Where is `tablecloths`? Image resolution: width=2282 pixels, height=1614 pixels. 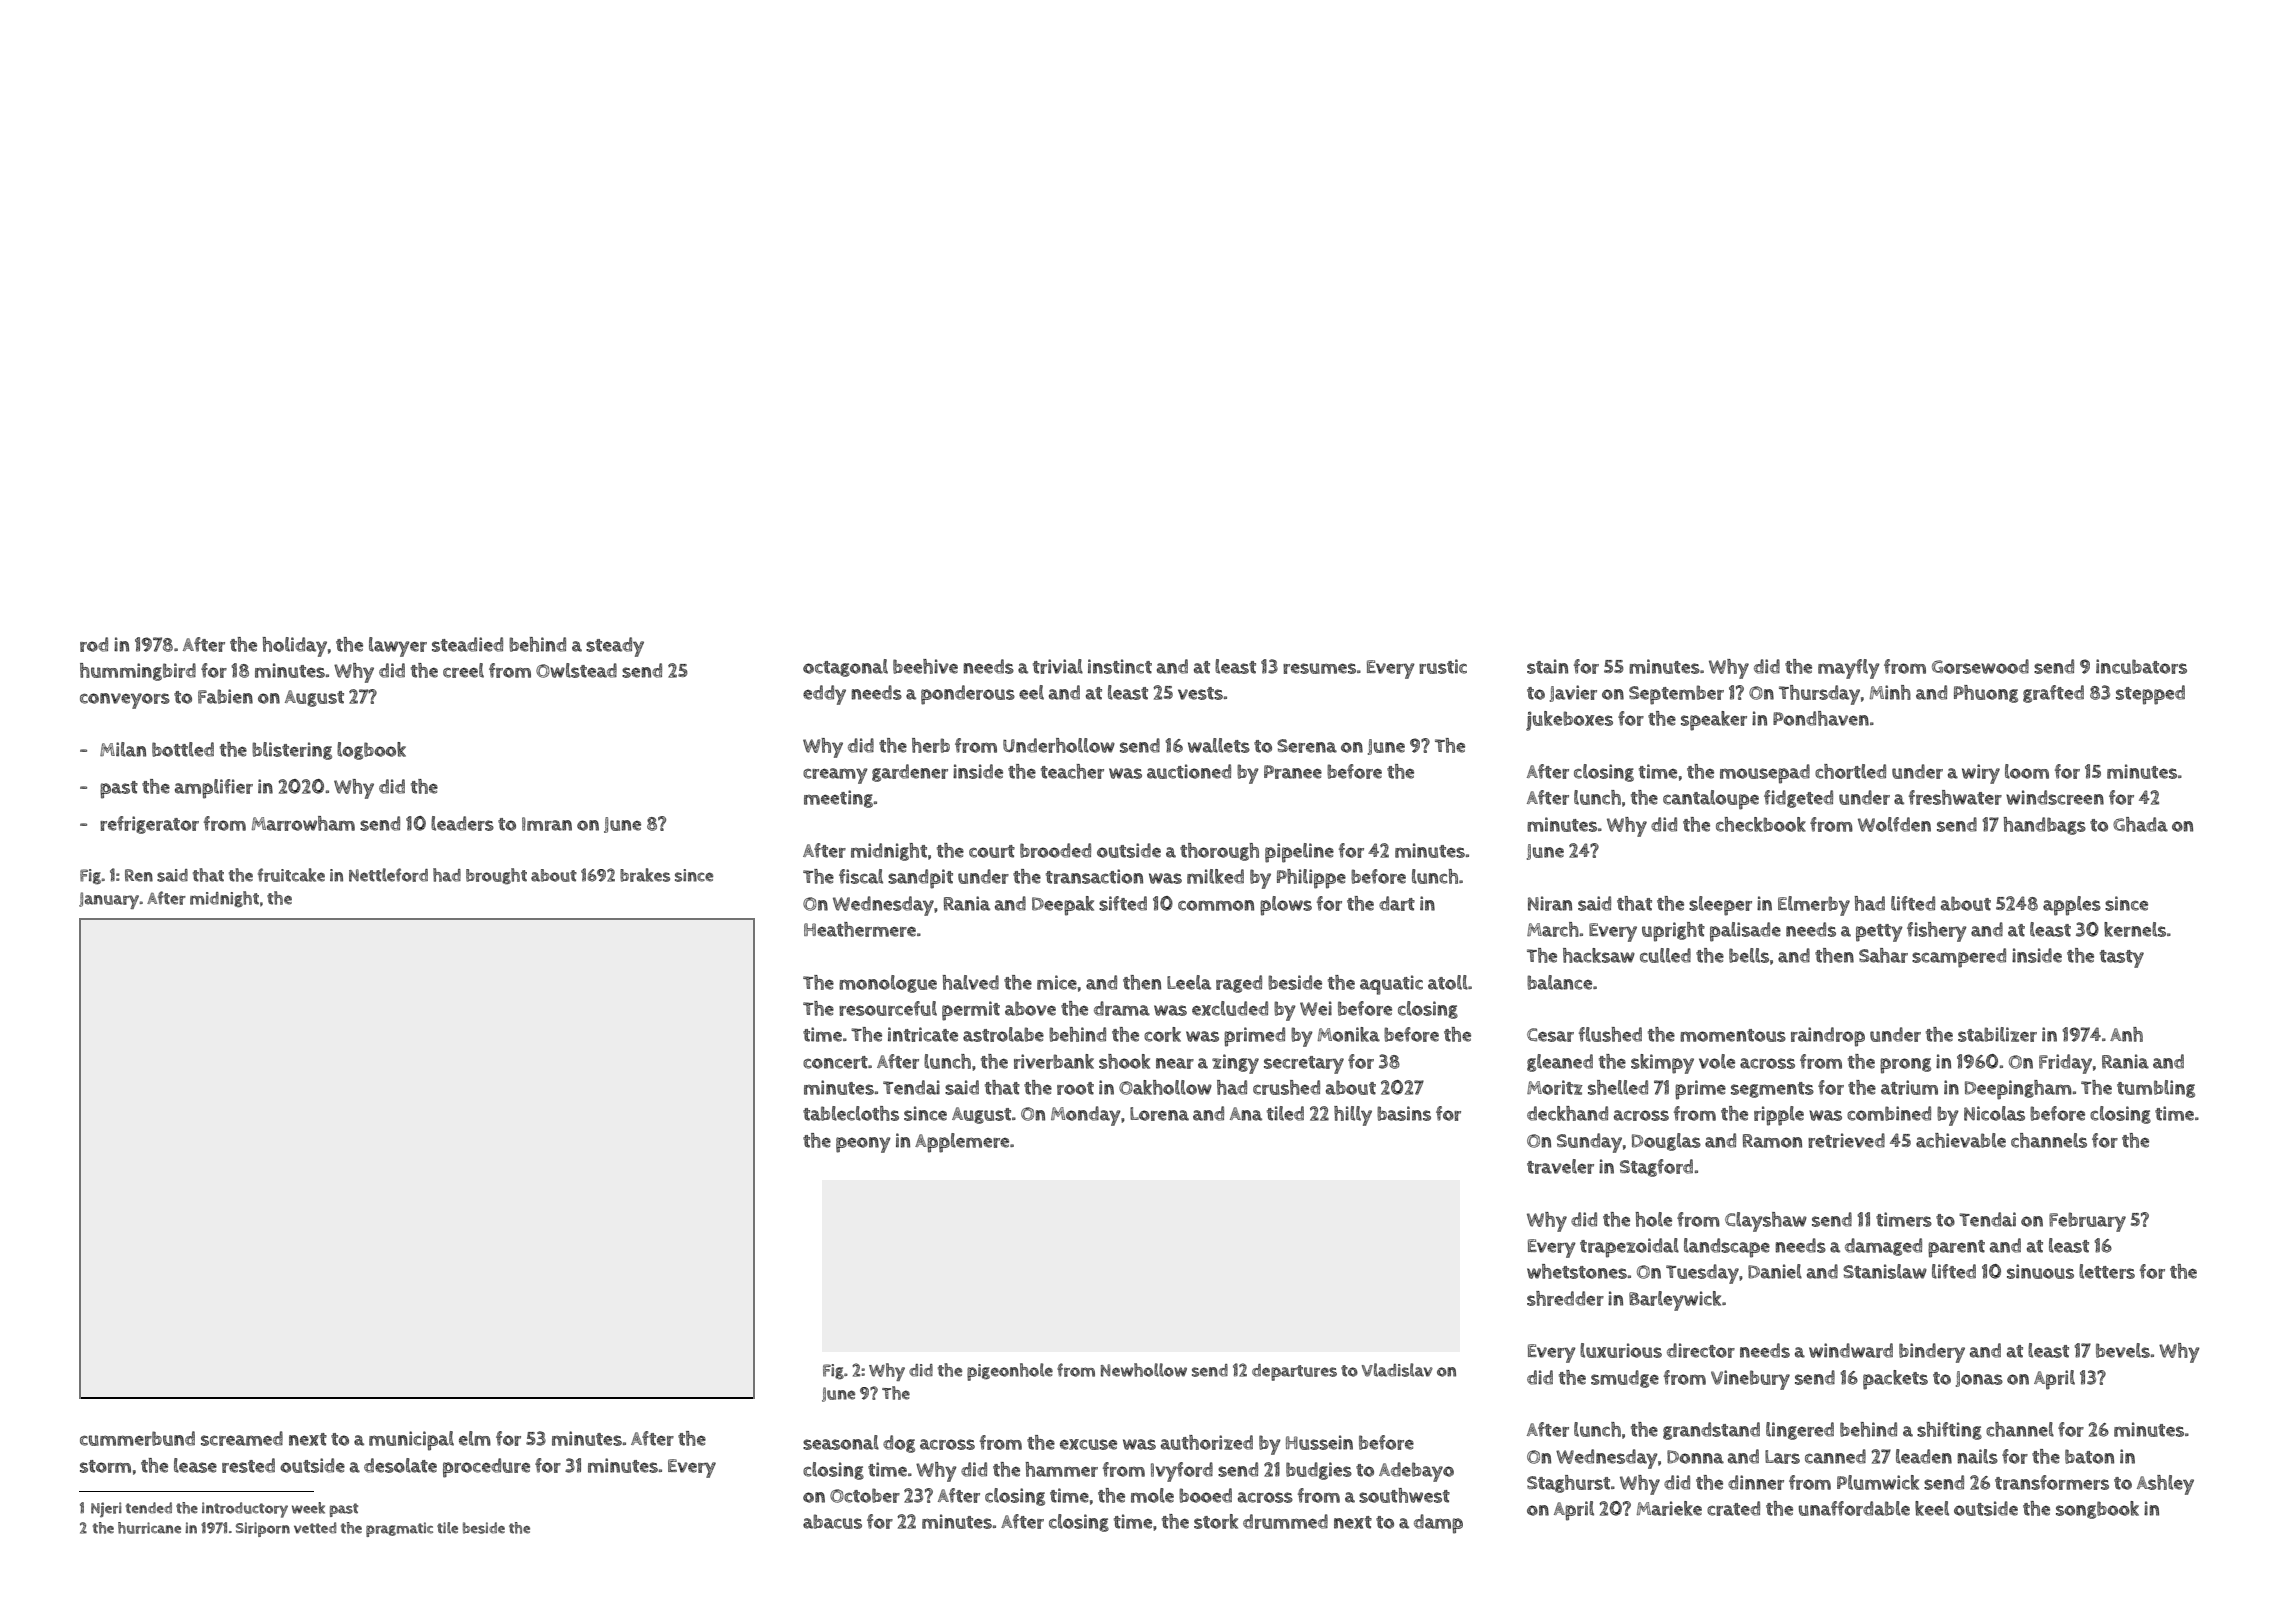 tablecloths is located at coordinates (851, 1113).
